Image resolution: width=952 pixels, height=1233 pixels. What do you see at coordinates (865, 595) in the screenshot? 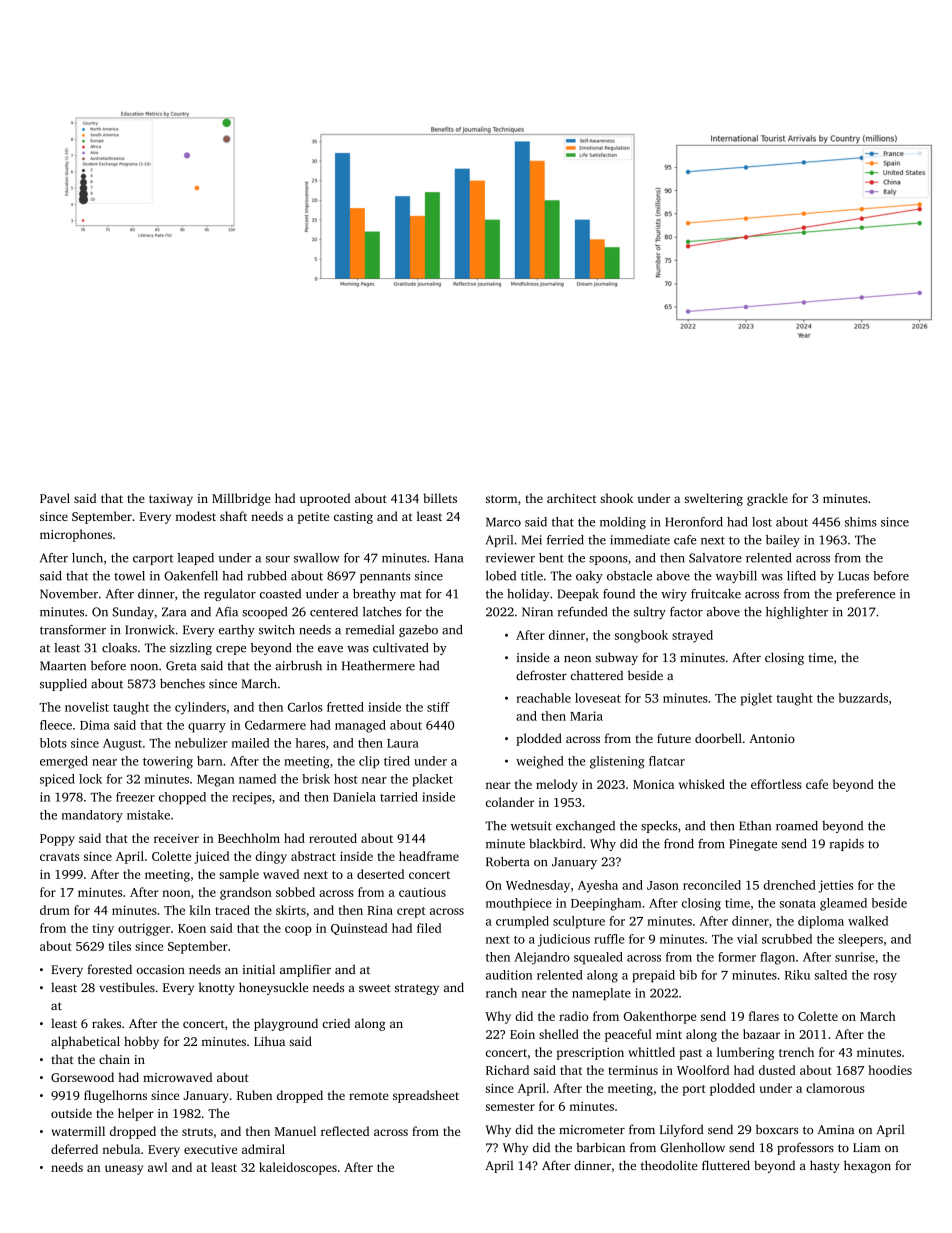
I see `preference` at bounding box center [865, 595].
